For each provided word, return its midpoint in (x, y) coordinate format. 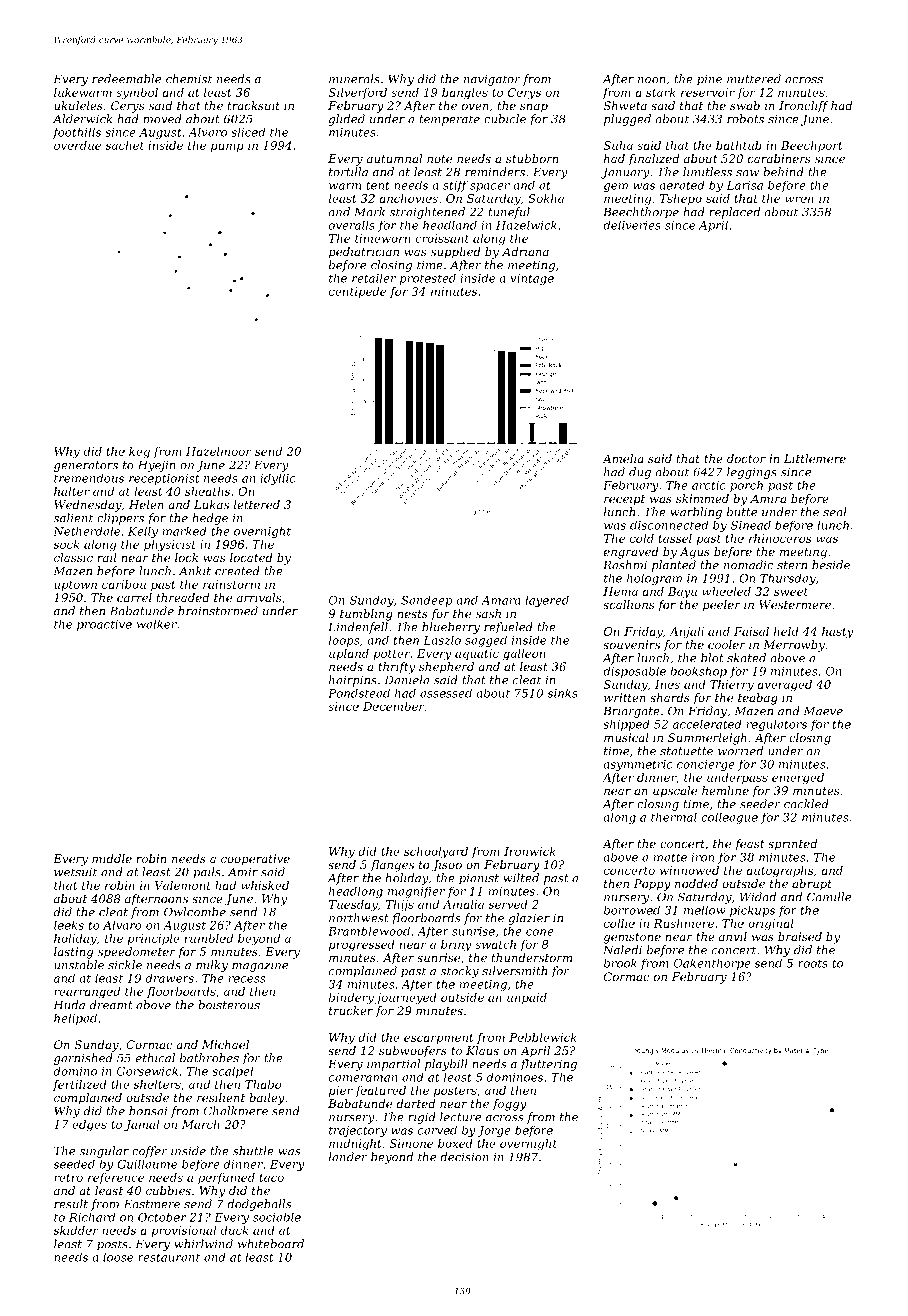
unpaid (527, 998)
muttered (754, 79)
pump (227, 147)
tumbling (366, 615)
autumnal (394, 158)
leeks (69, 925)
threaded (183, 597)
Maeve (823, 711)
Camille (829, 897)
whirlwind (203, 1244)
